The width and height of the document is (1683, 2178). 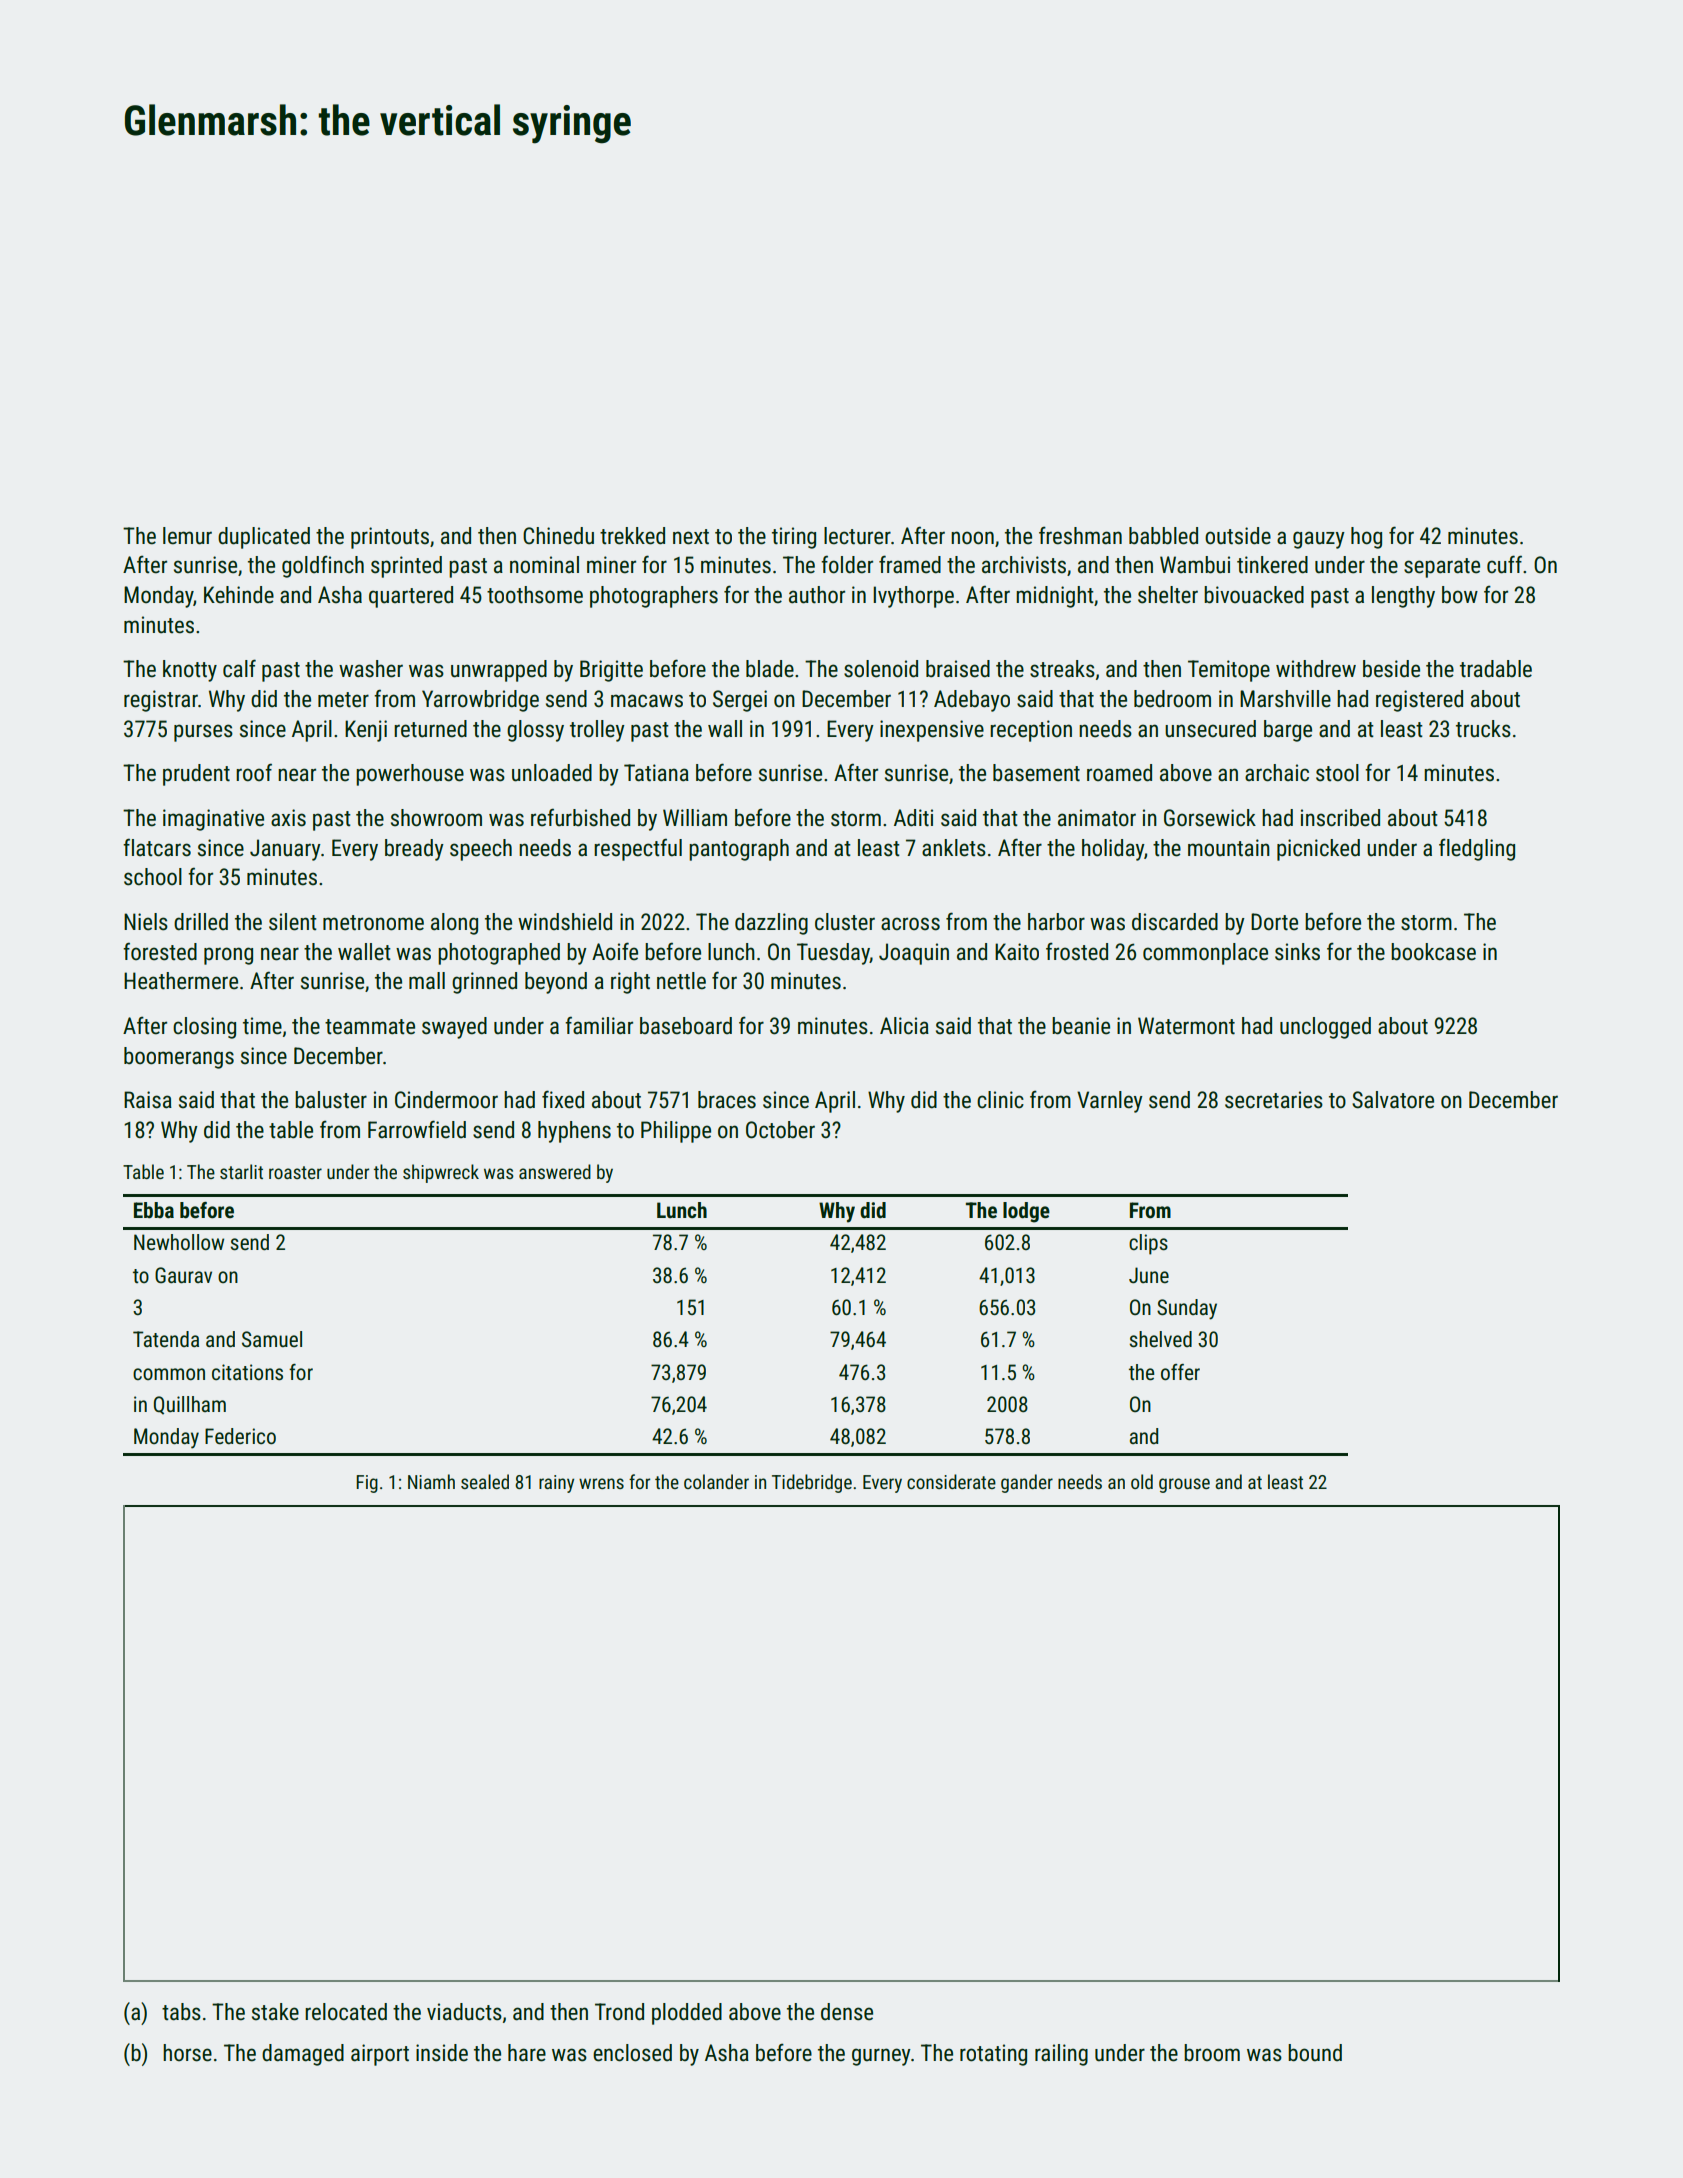 What do you see at coordinates (1186, 1026) in the document?
I see `Watermont` at bounding box center [1186, 1026].
